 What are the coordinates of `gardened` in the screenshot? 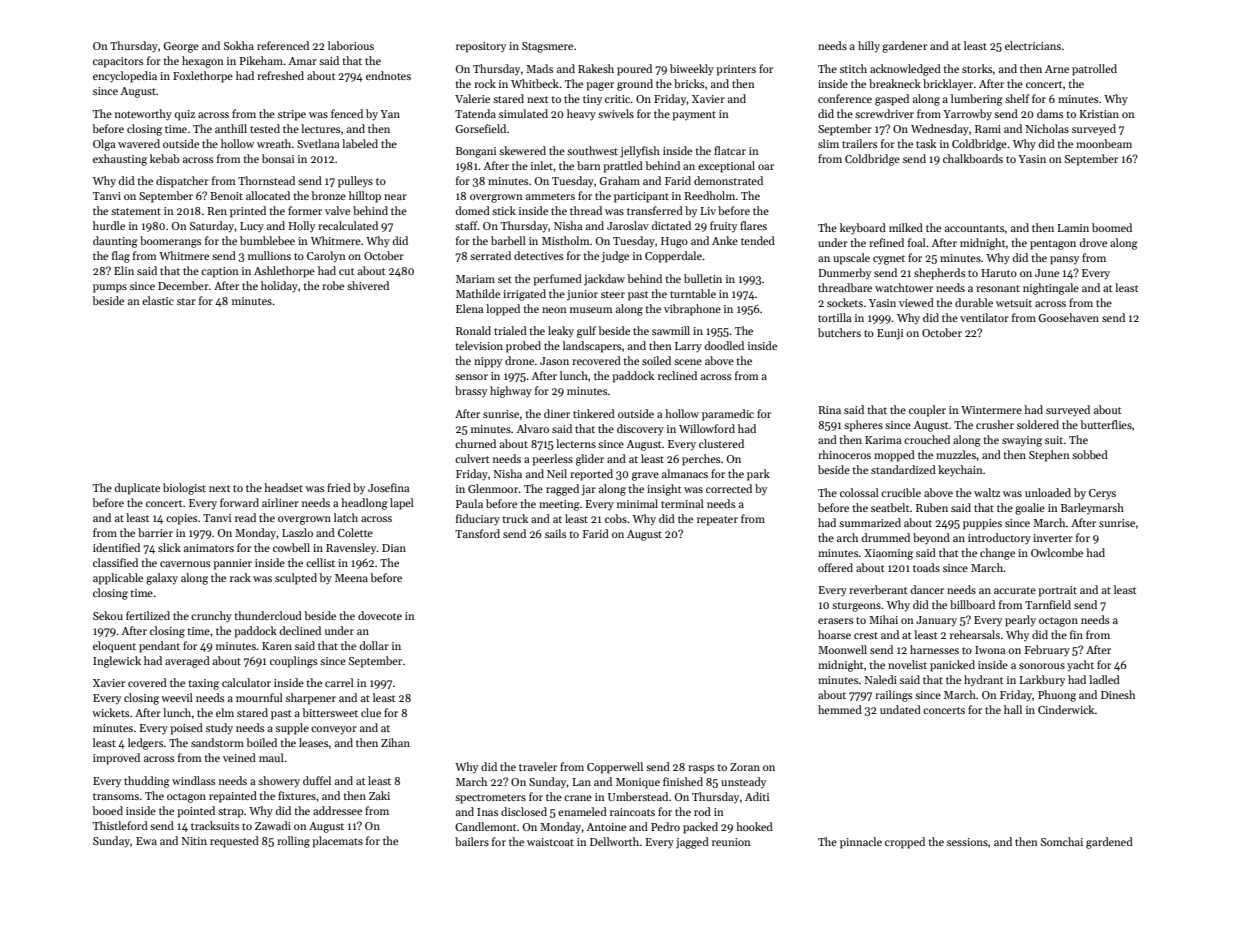 It's located at (1109, 843).
